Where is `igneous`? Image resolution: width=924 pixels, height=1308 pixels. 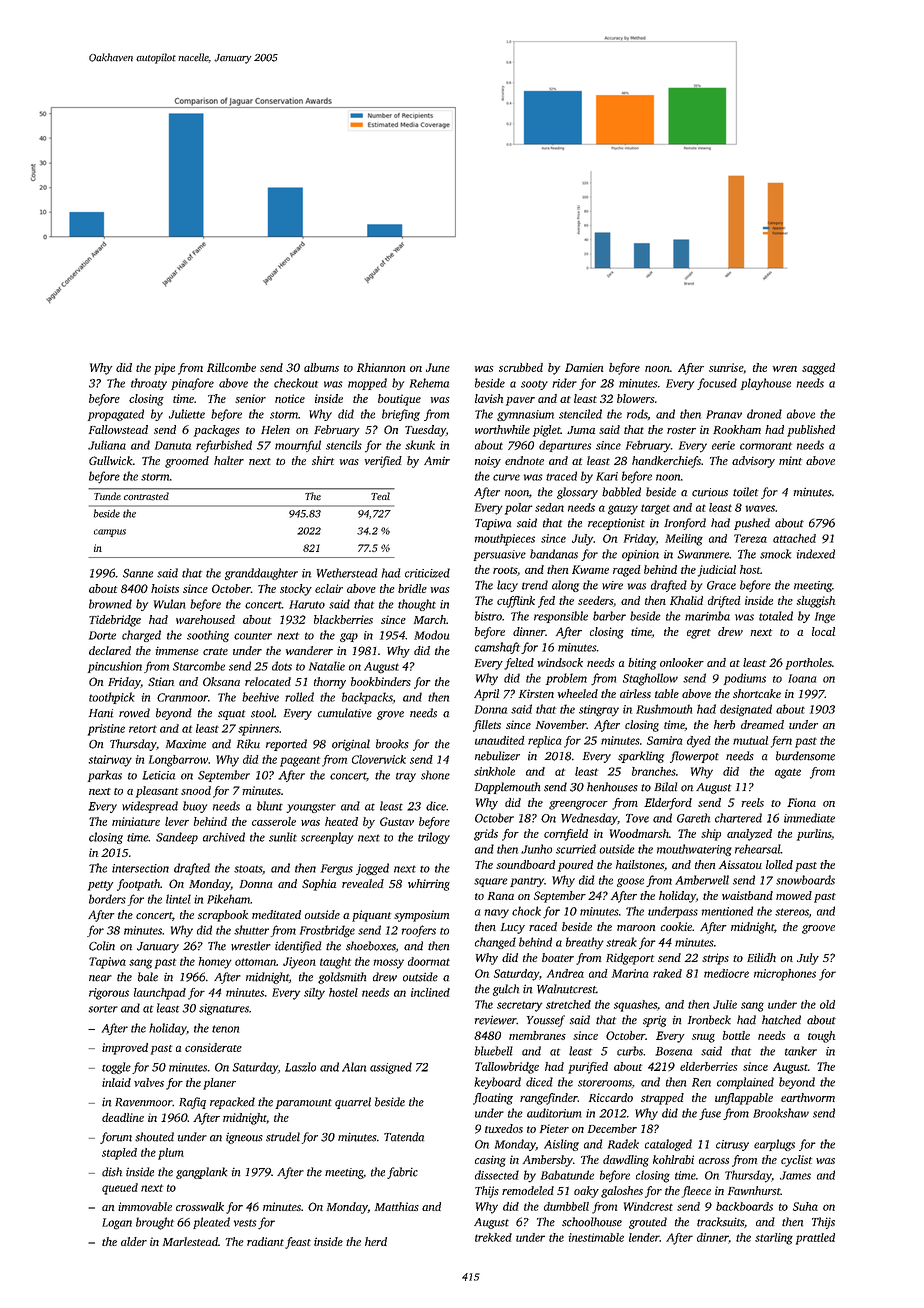
igneous is located at coordinates (244, 1138).
